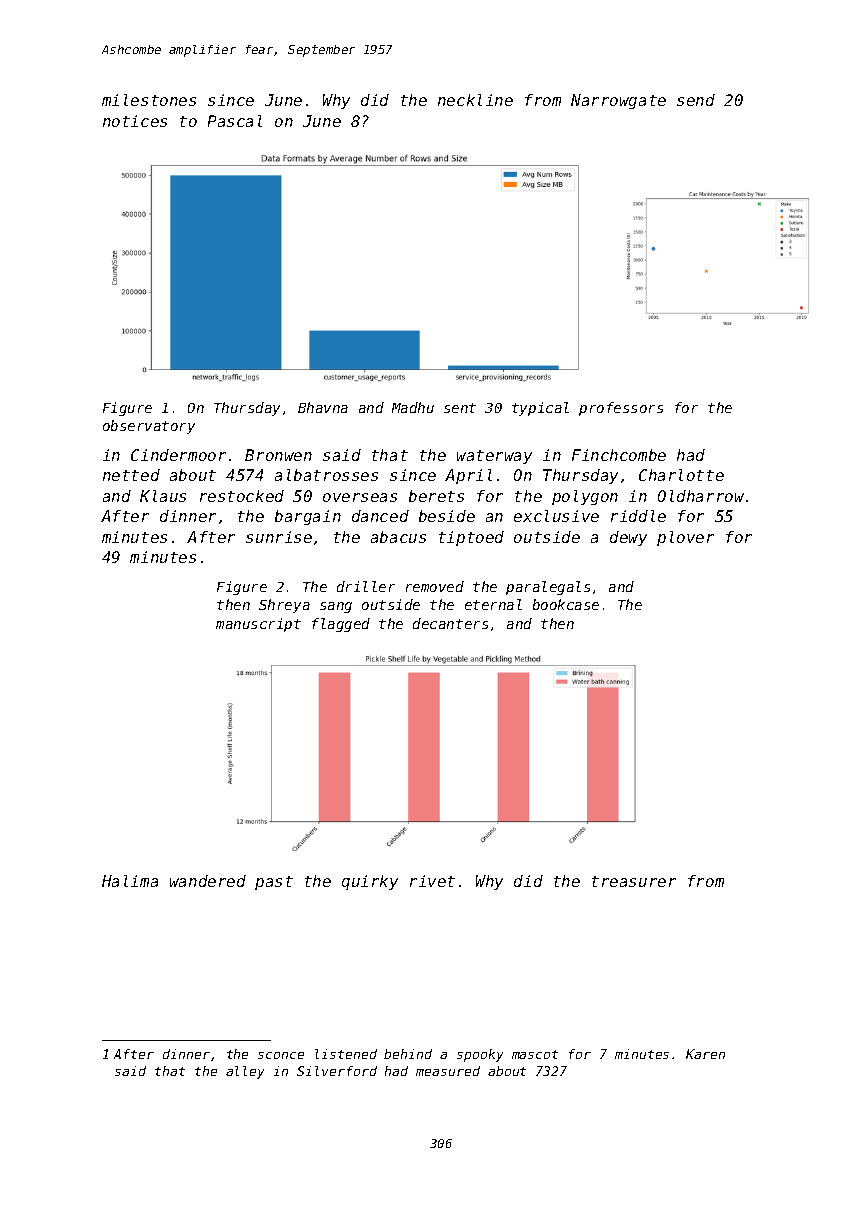 The width and height of the screenshot is (861, 1221). What do you see at coordinates (149, 427) in the screenshot?
I see `observatory` at bounding box center [149, 427].
